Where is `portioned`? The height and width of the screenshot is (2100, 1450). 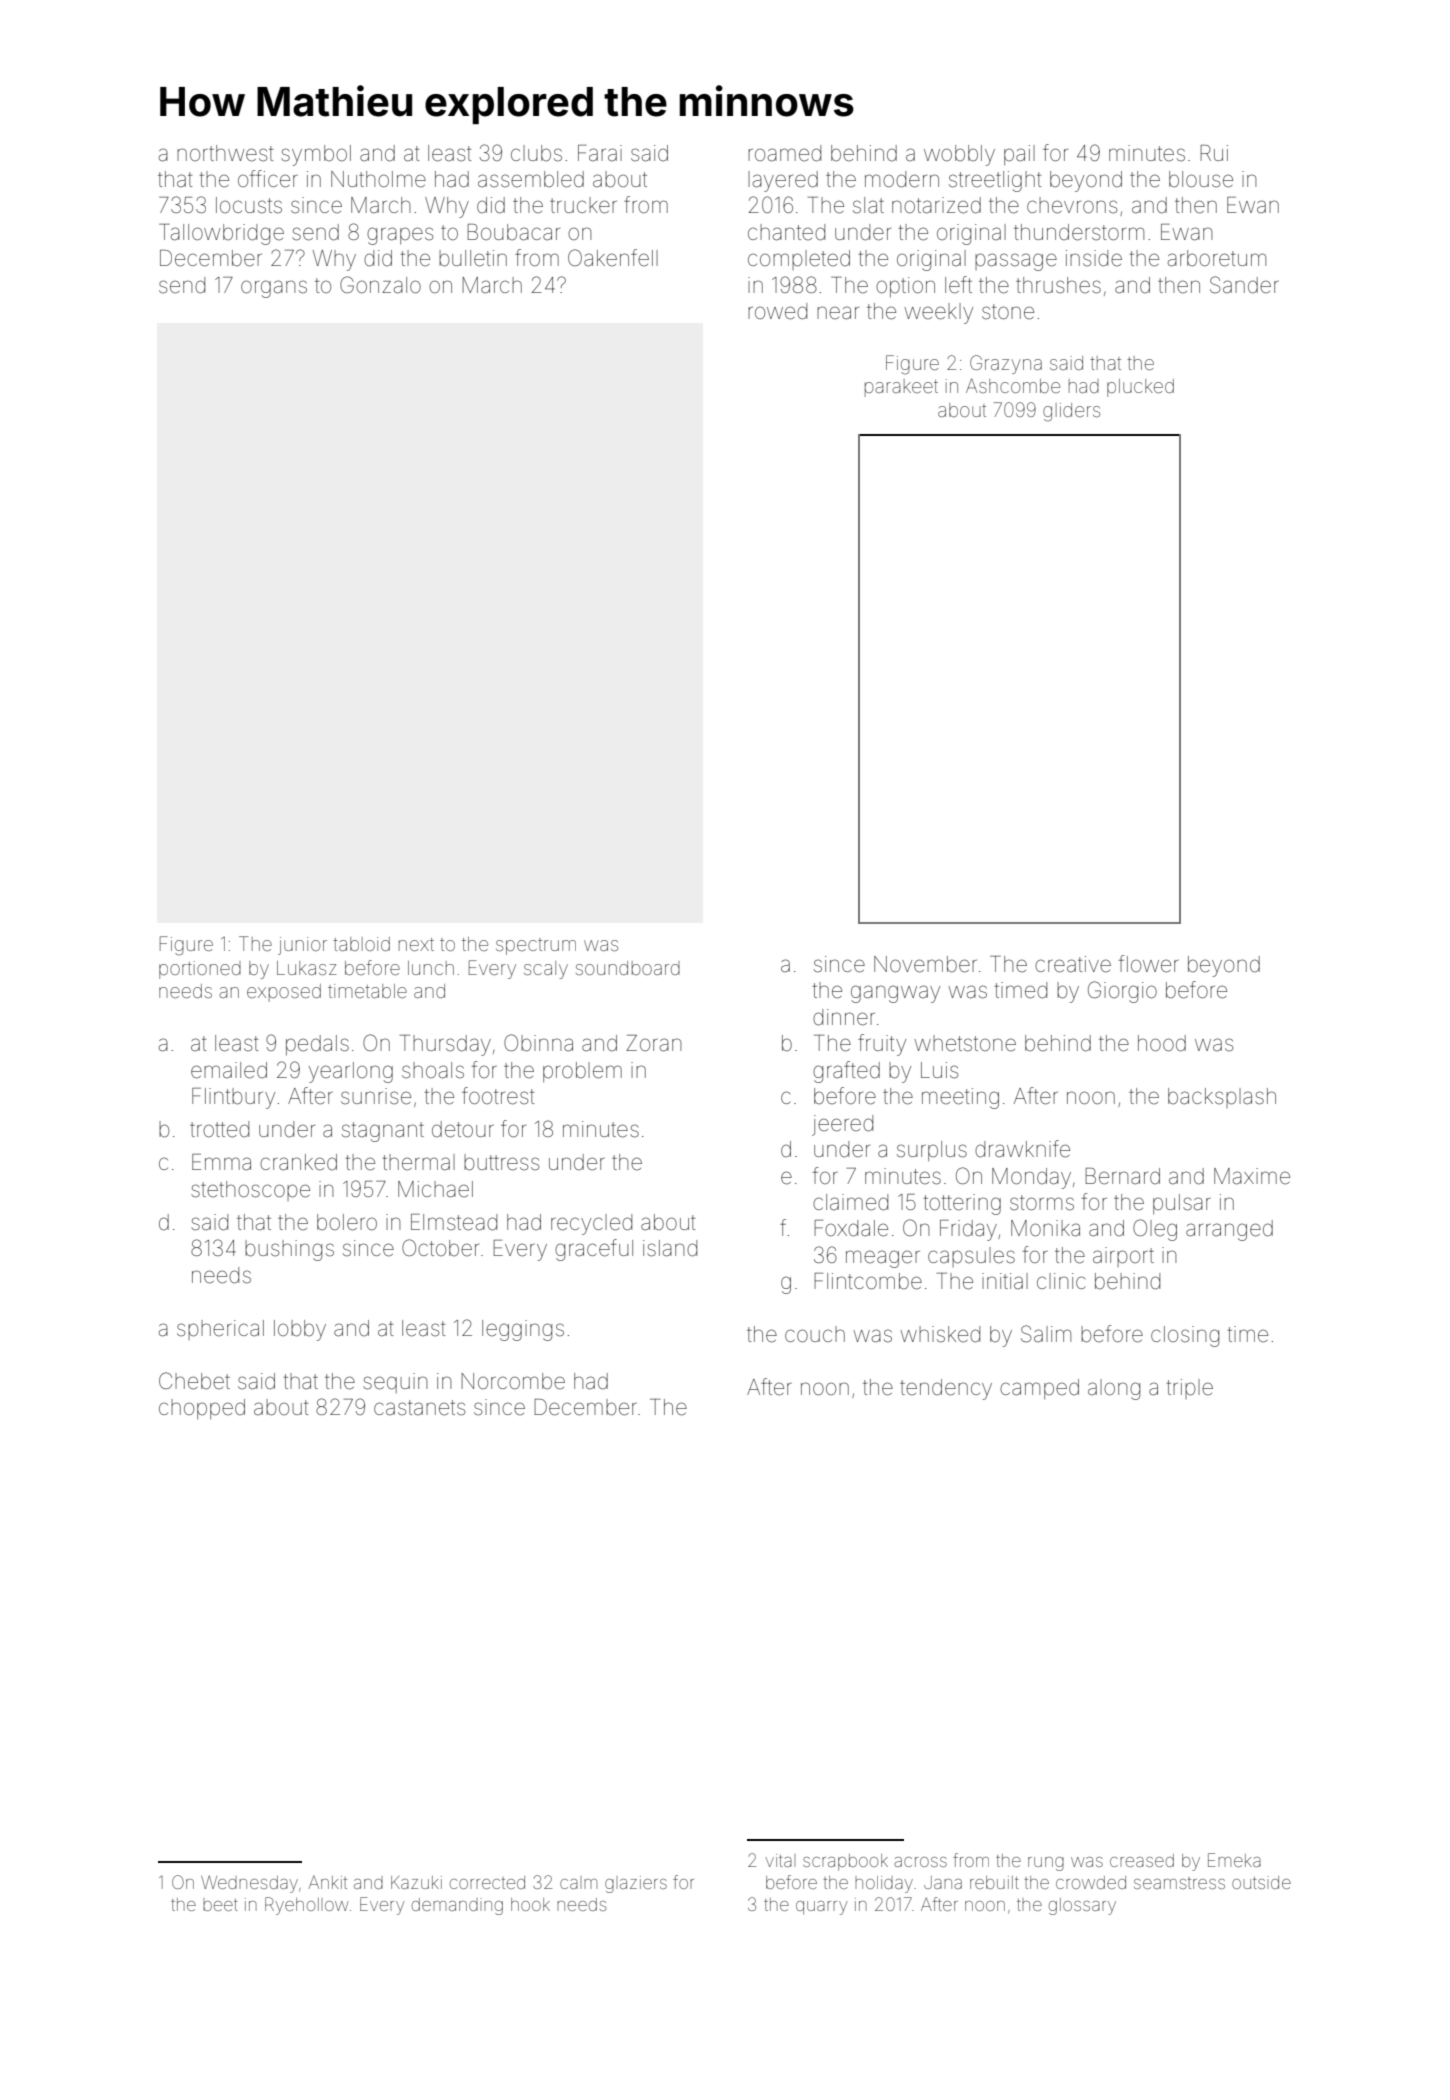 portioned is located at coordinates (200, 970).
